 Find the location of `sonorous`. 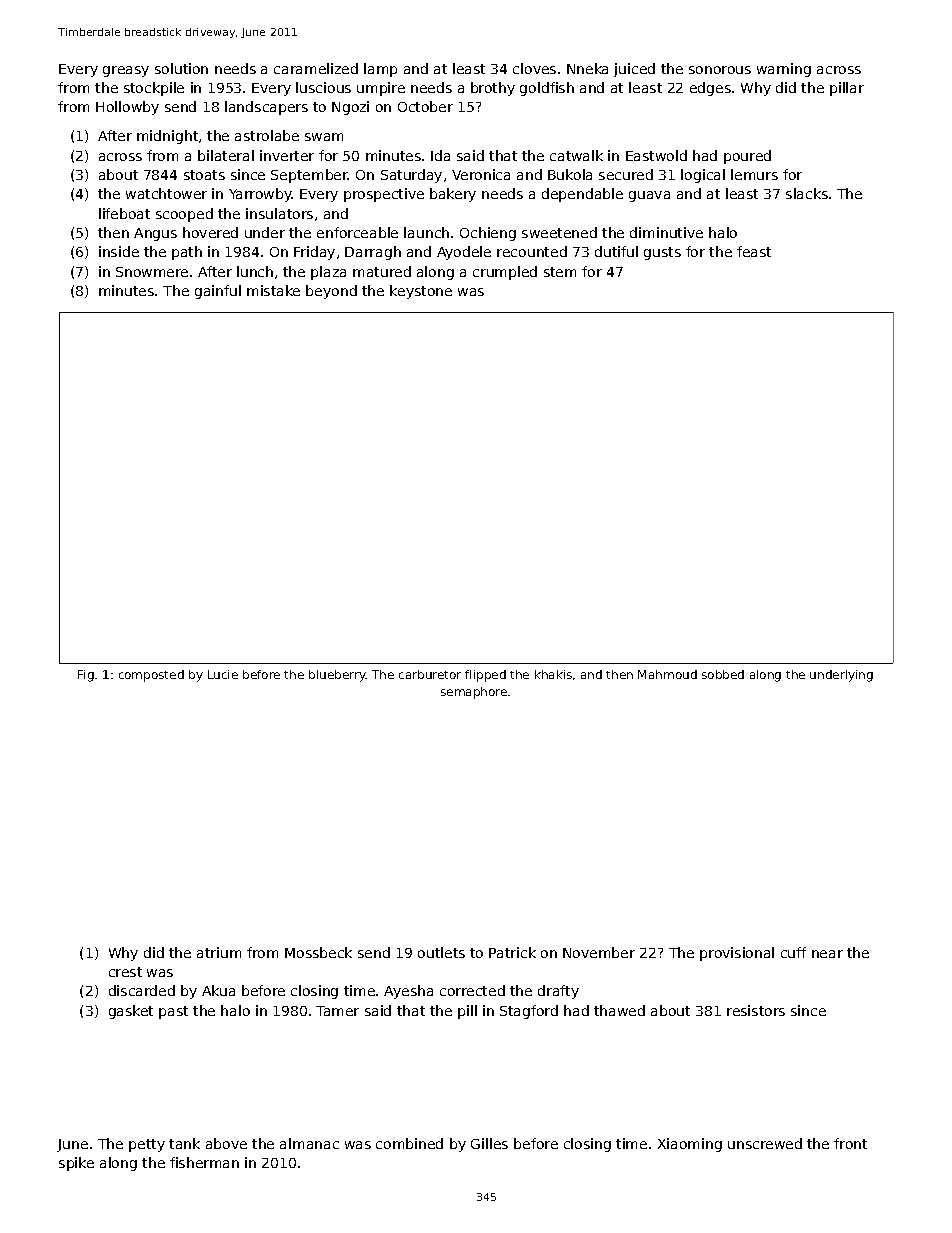

sonorous is located at coordinates (720, 70).
